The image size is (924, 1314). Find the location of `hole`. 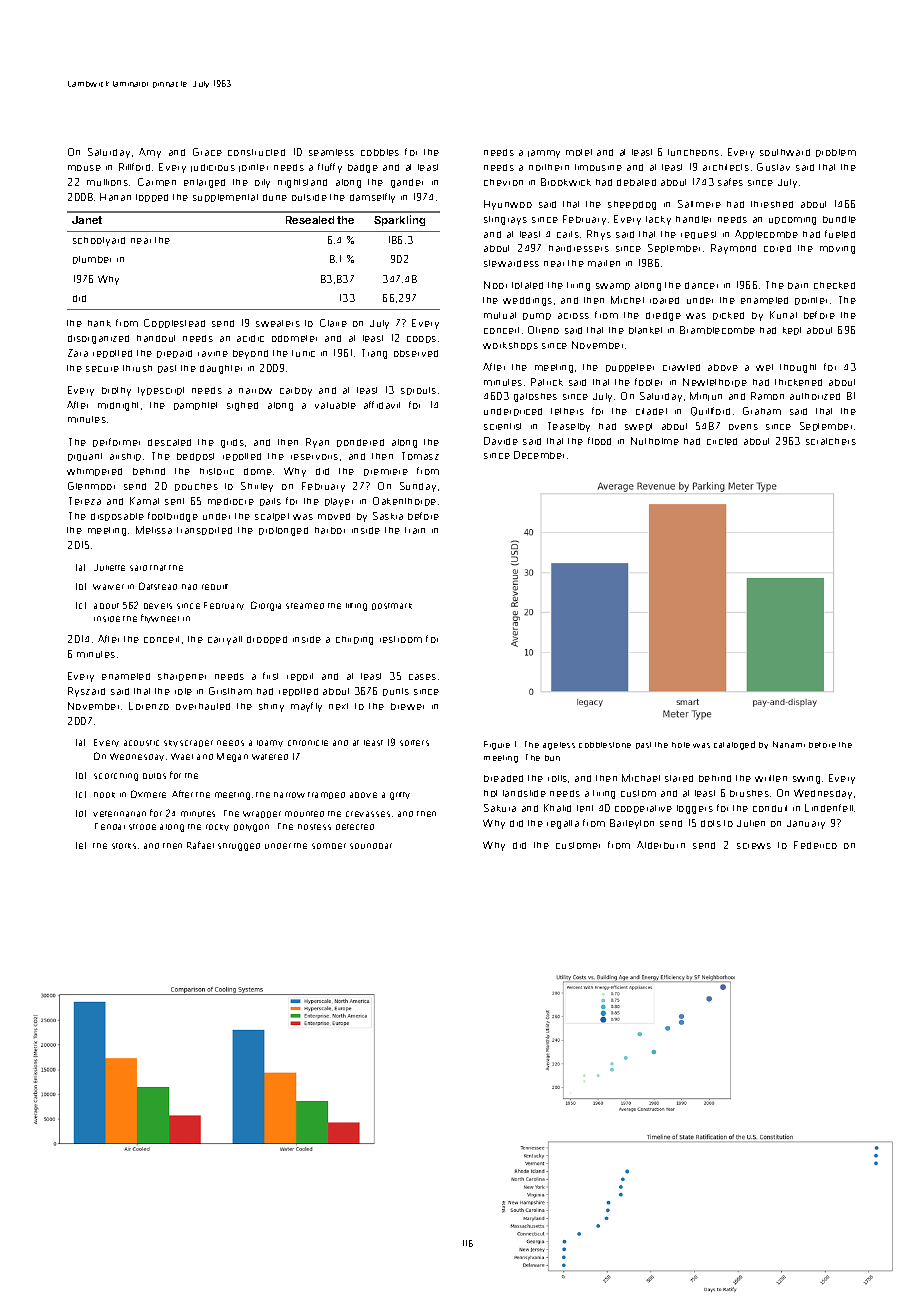

hole is located at coordinates (681, 745).
